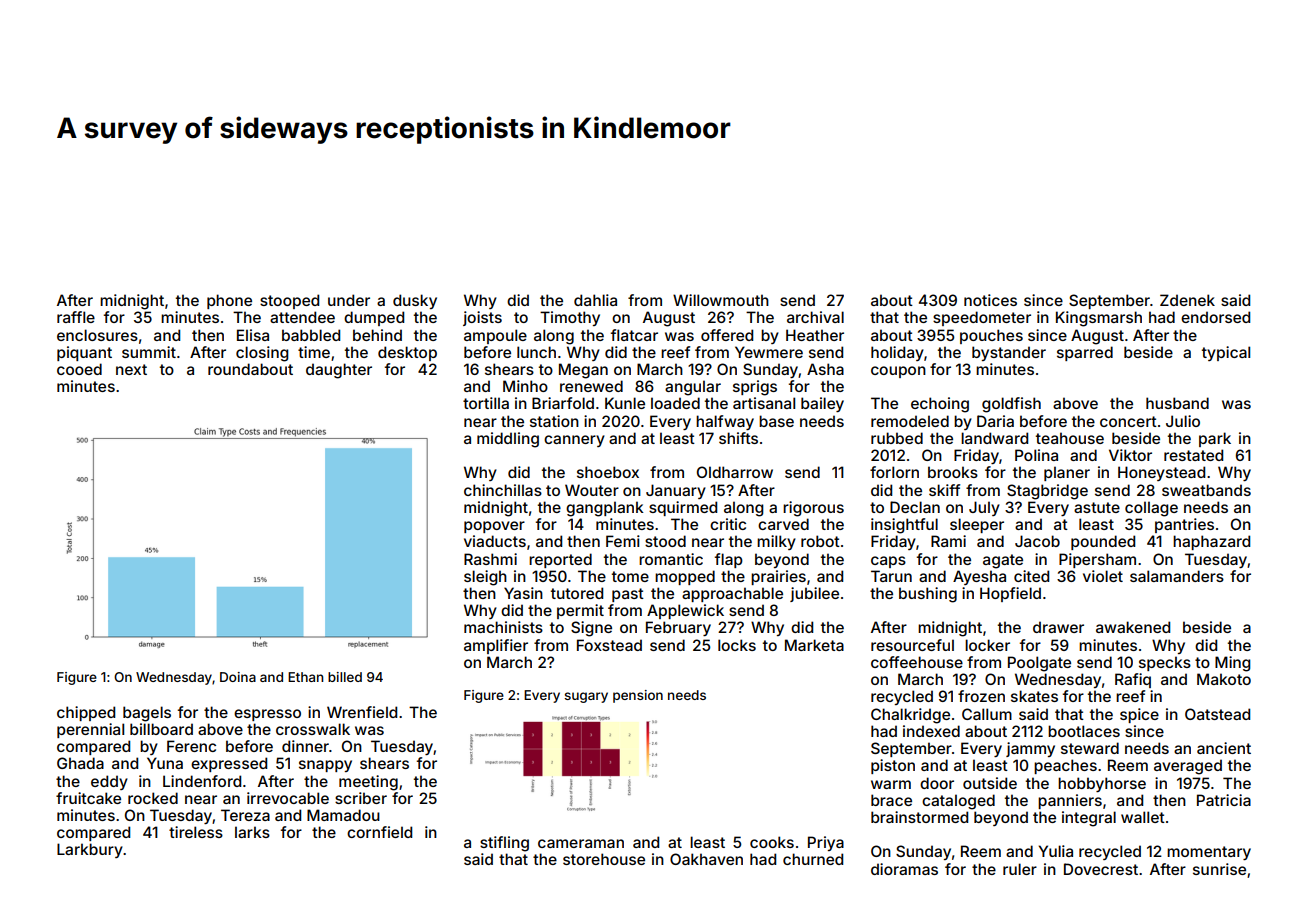 Image resolution: width=1308 pixels, height=924 pixels. What do you see at coordinates (604, 859) in the screenshot?
I see `storehouse` at bounding box center [604, 859].
